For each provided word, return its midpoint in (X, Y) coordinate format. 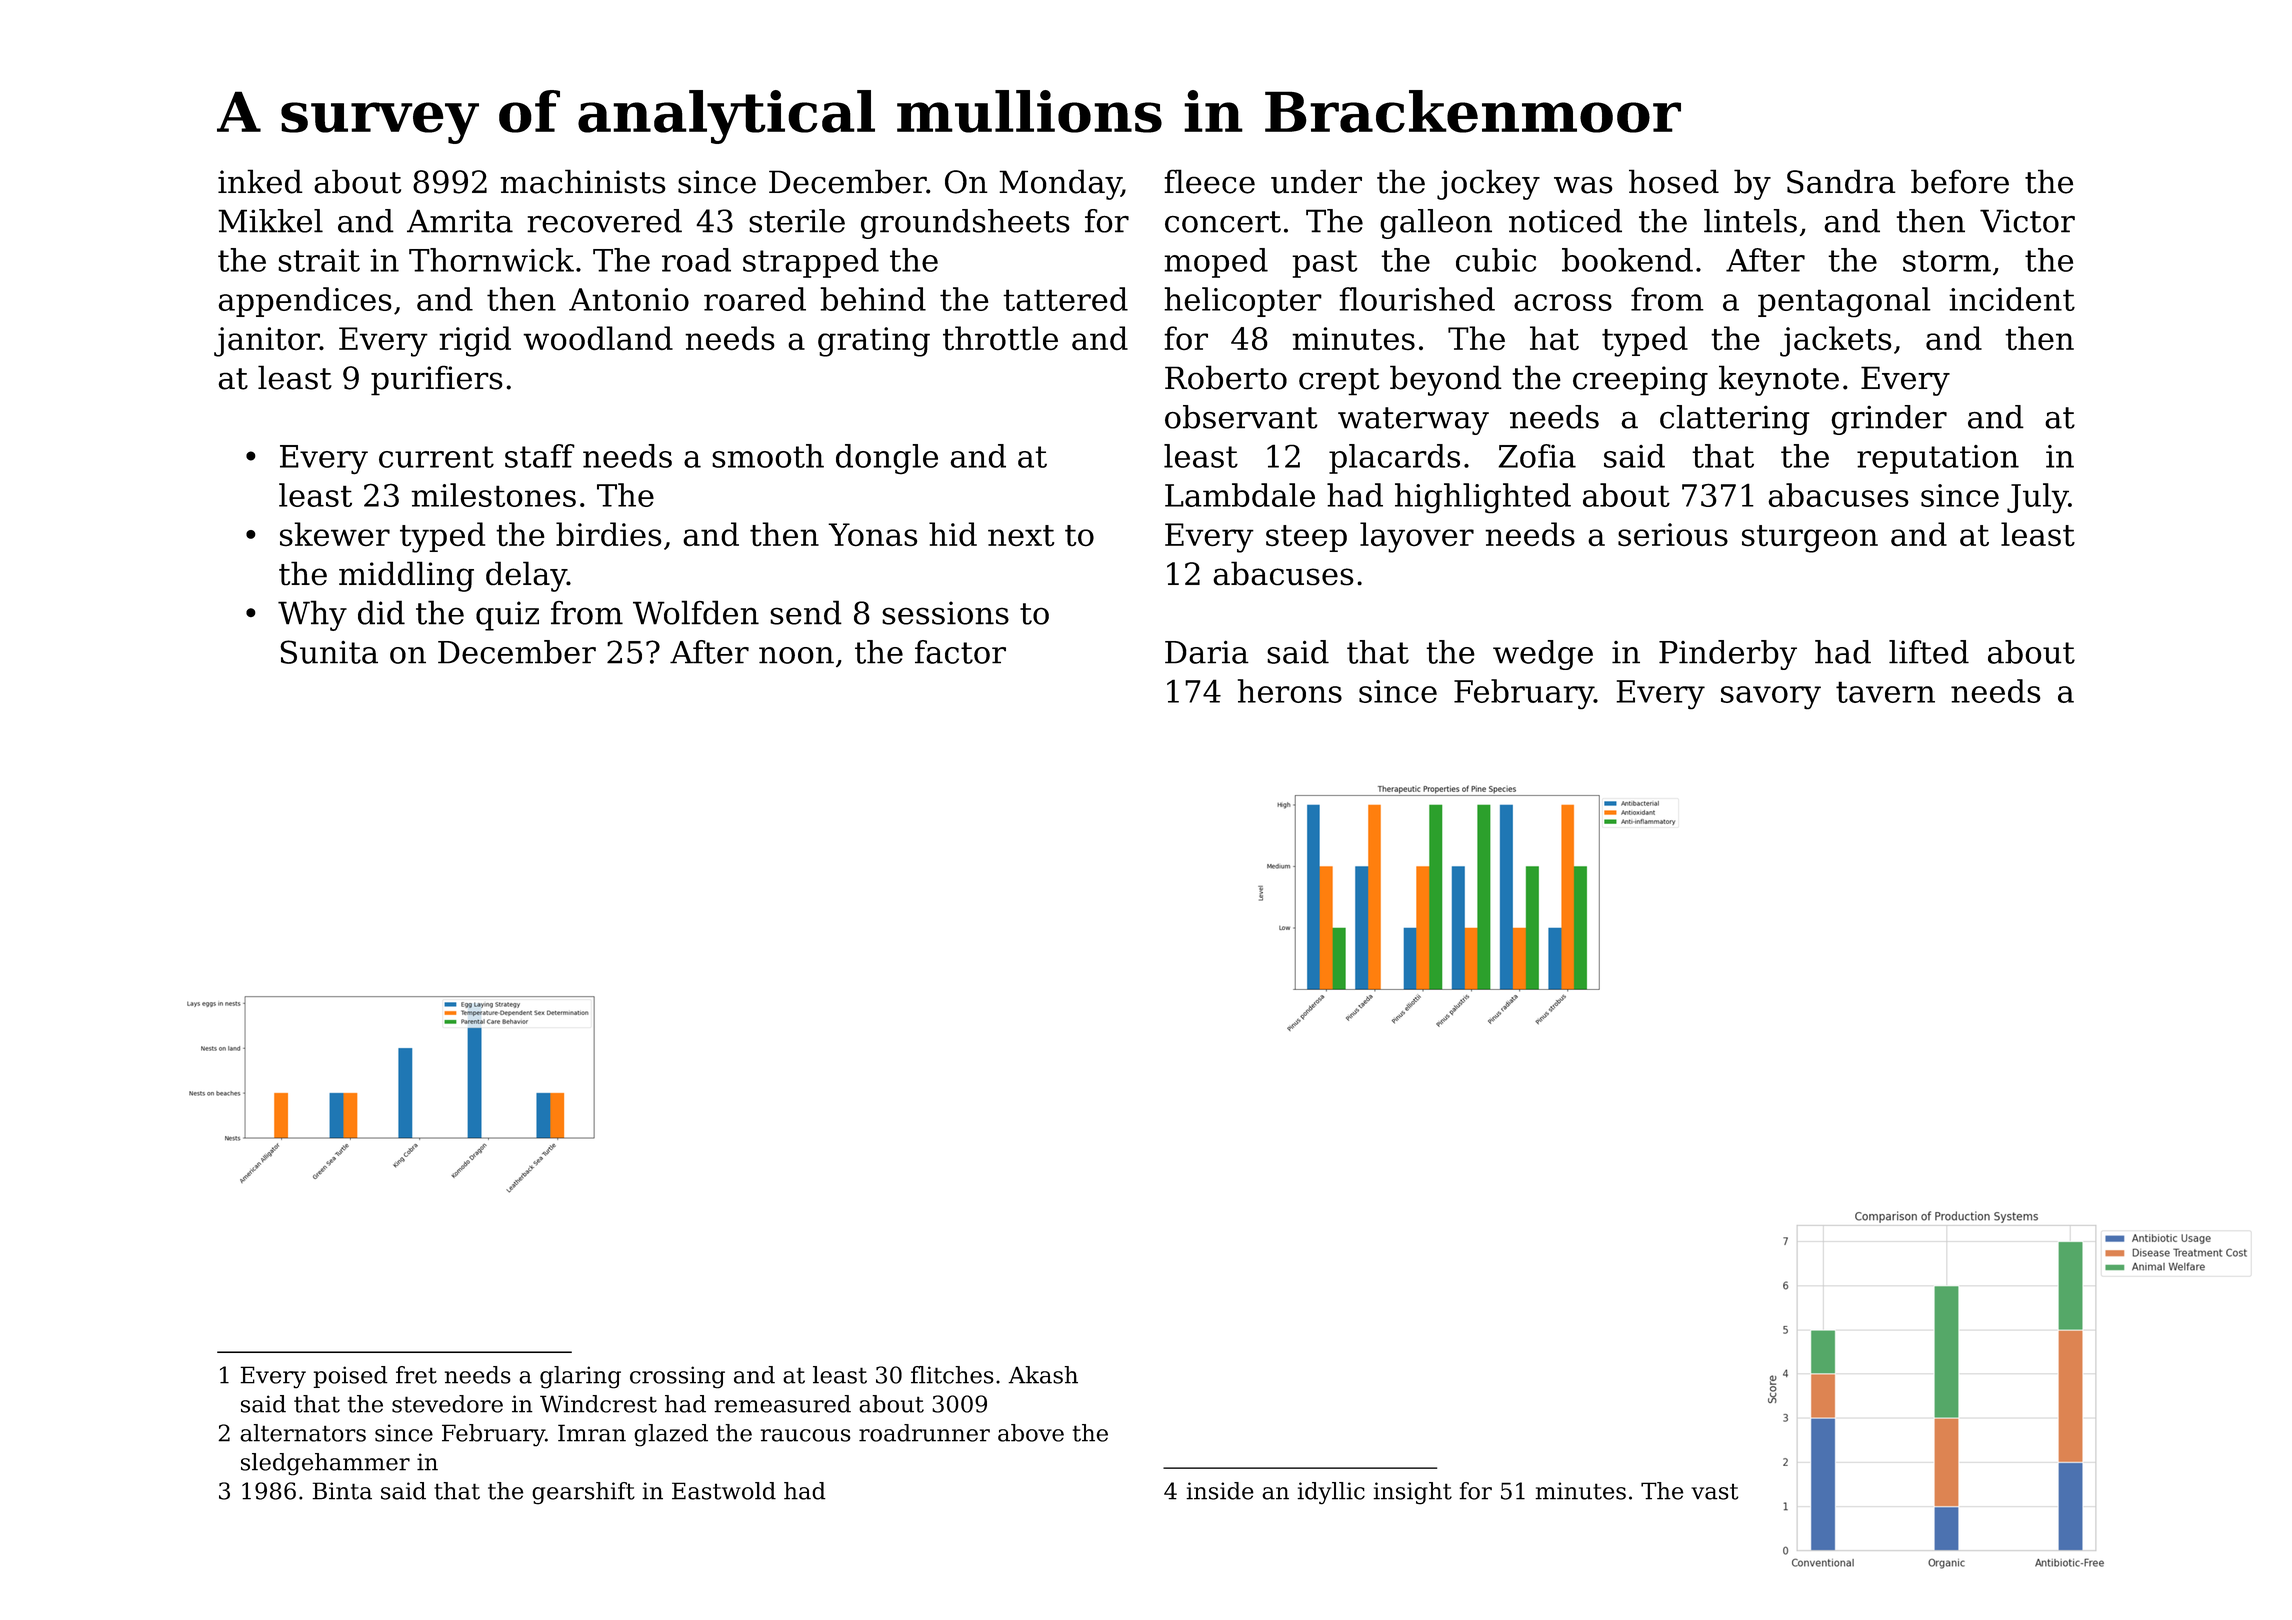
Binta (342, 1491)
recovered (604, 221)
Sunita (329, 652)
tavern (1885, 692)
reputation (1938, 459)
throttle (1000, 338)
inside (1220, 1491)
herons (1290, 691)
